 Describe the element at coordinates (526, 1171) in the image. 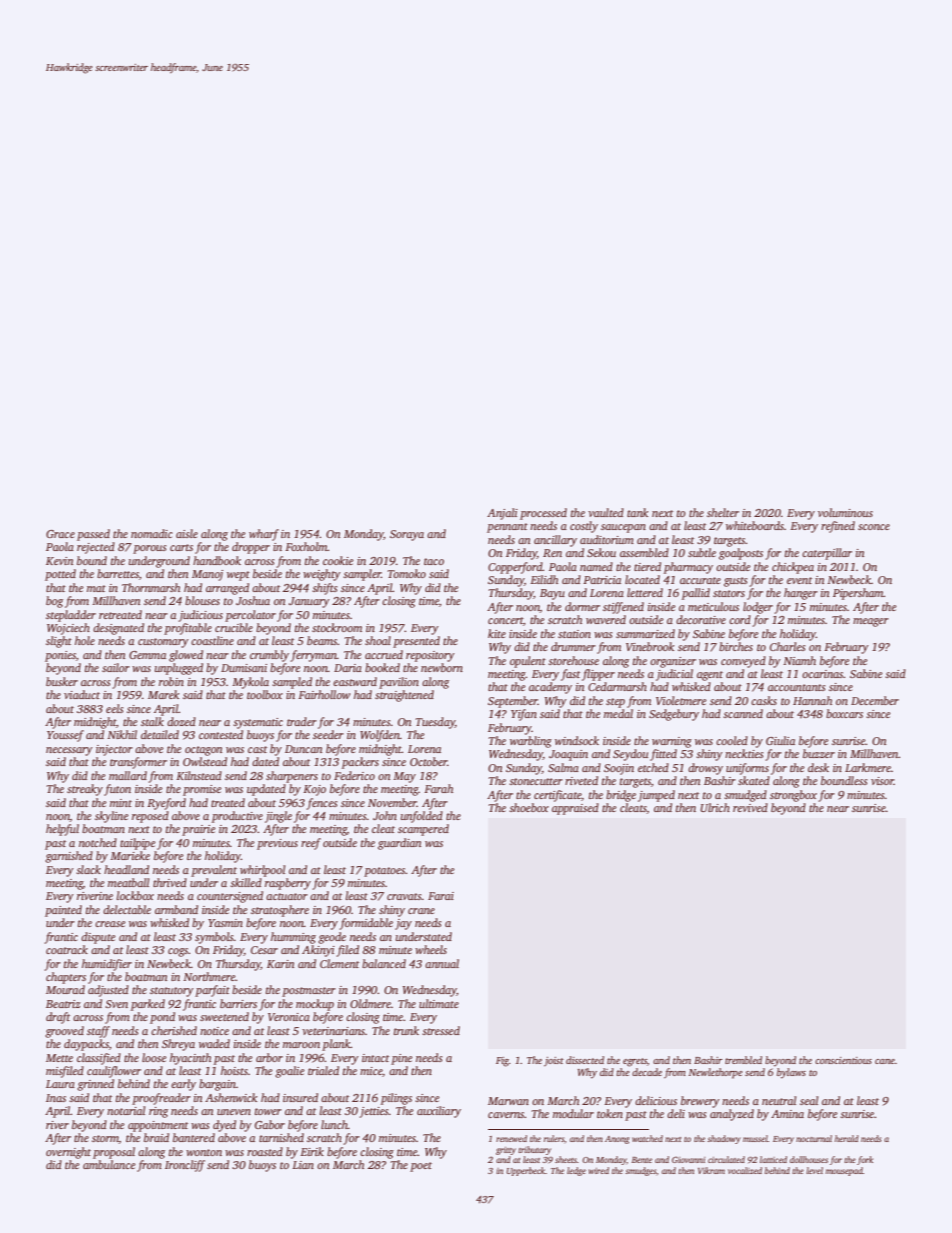

I see `Upperbeck` at that location.
